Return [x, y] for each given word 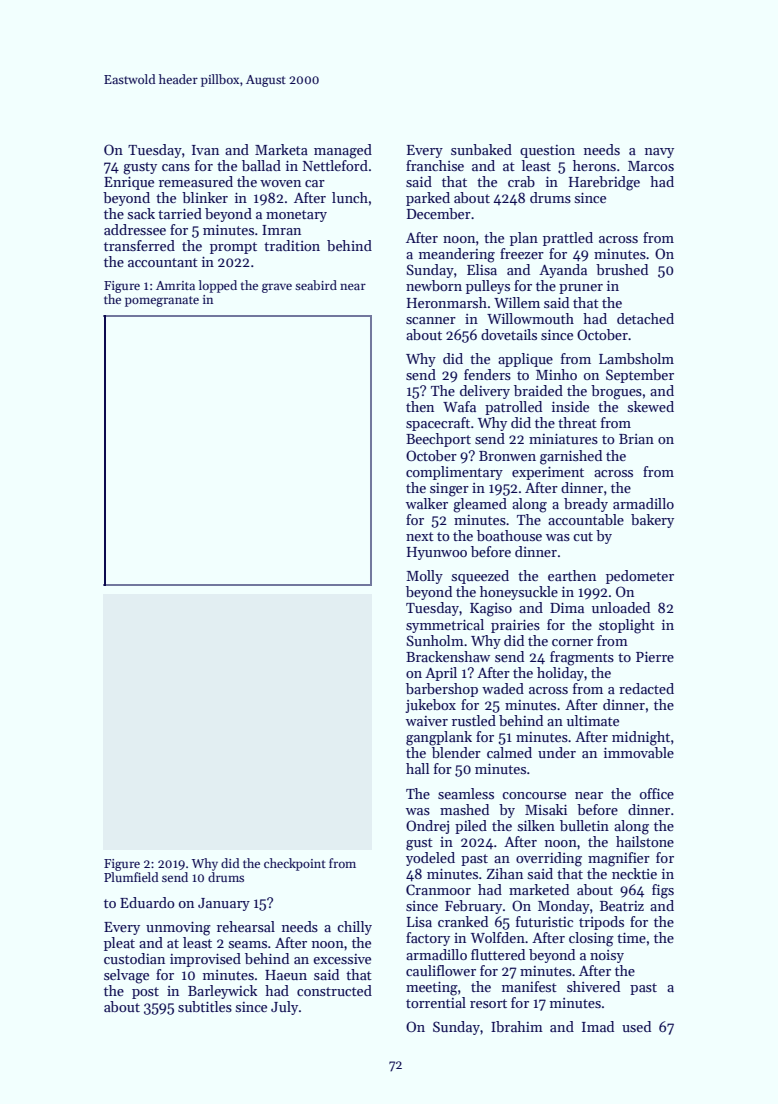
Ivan [205, 150]
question [547, 151]
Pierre [655, 657]
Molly [424, 577]
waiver [427, 721]
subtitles [205, 1006]
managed [343, 151]
